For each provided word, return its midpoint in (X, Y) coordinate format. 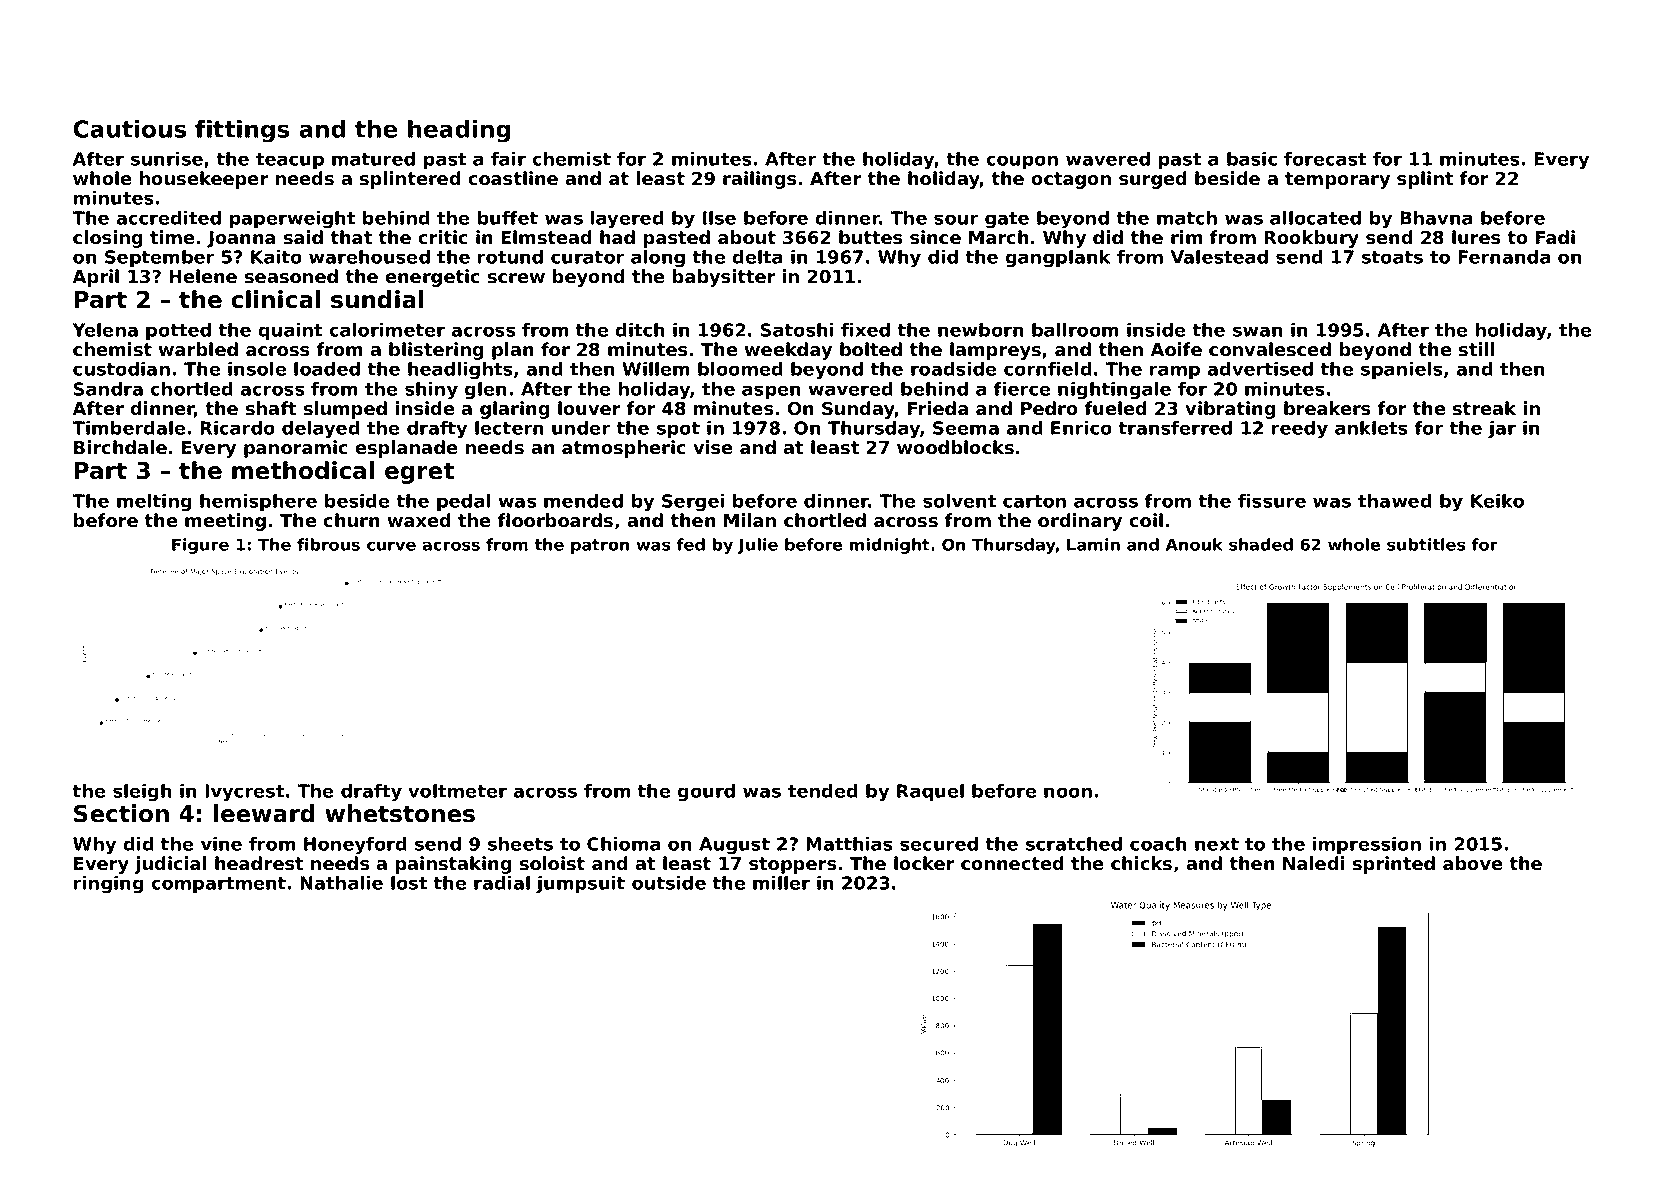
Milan (750, 520)
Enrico (1081, 428)
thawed (1395, 501)
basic (1252, 159)
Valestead (1219, 257)
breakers (1327, 408)
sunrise (167, 159)
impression (1367, 846)
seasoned (291, 276)
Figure (200, 546)
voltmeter (457, 791)
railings (760, 180)
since (935, 237)
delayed (321, 430)
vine (221, 844)
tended (823, 791)
